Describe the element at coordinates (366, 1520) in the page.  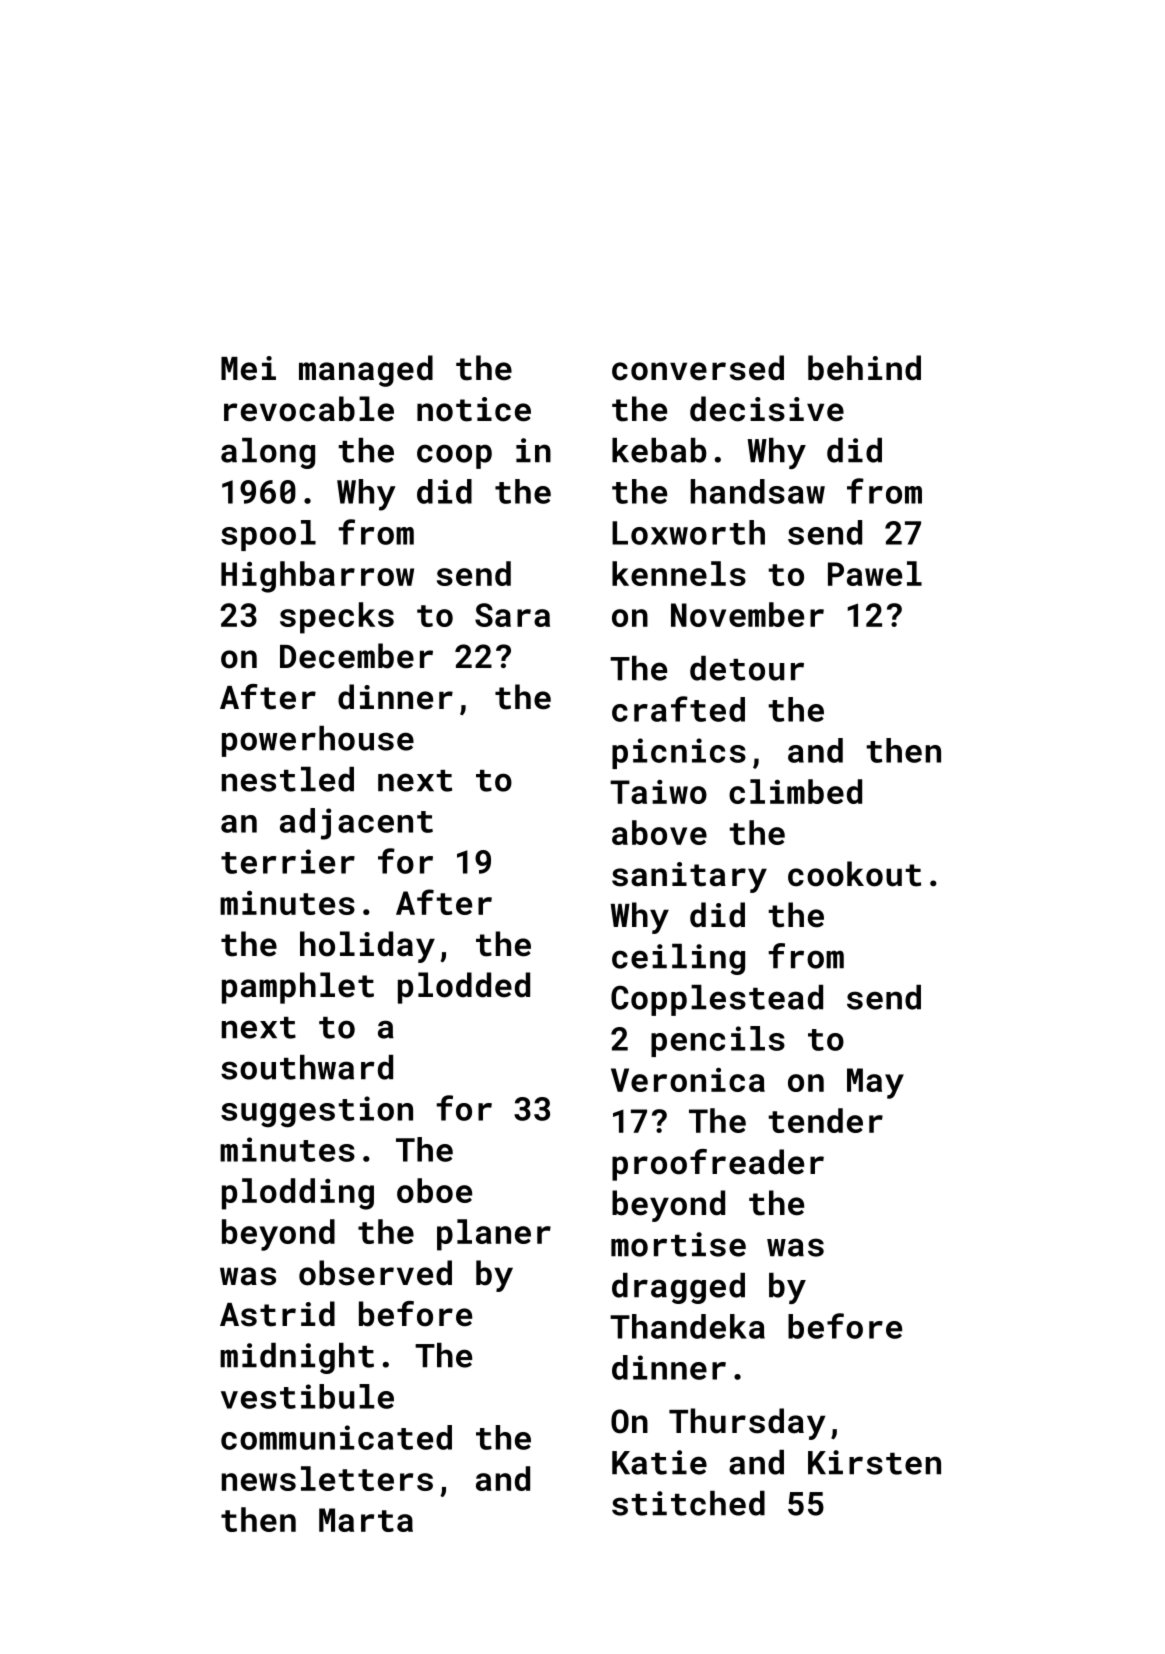
I see `Marta` at that location.
